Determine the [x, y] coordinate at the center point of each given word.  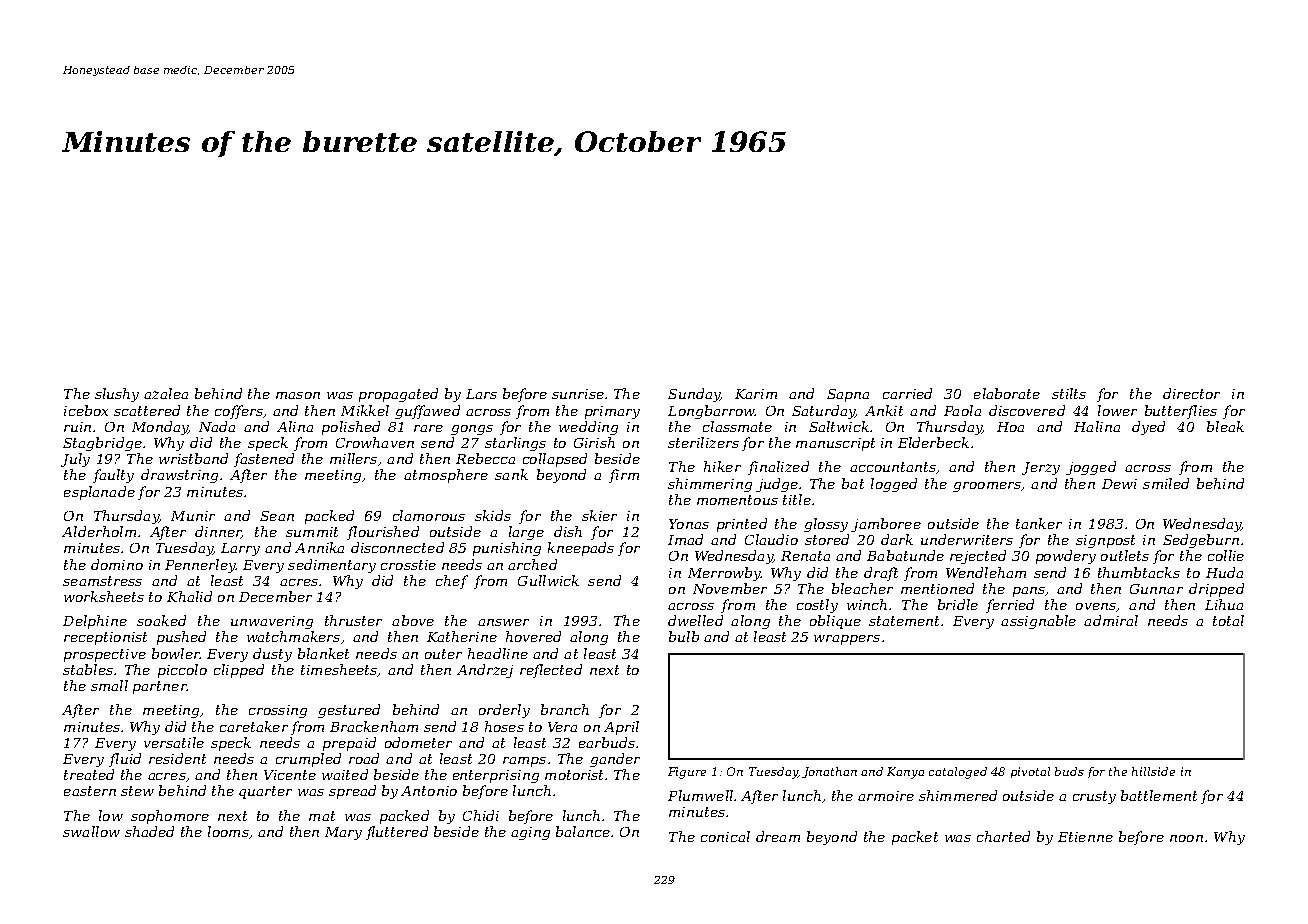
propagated [398, 395]
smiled [1166, 483]
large [526, 533]
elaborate [1007, 393]
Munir [193, 516]
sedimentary [332, 566]
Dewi [1119, 484]
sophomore [170, 817]
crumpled [308, 760]
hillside [1153, 771]
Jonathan [829, 772]
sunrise [578, 394]
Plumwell [700, 795]
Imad [685, 539]
